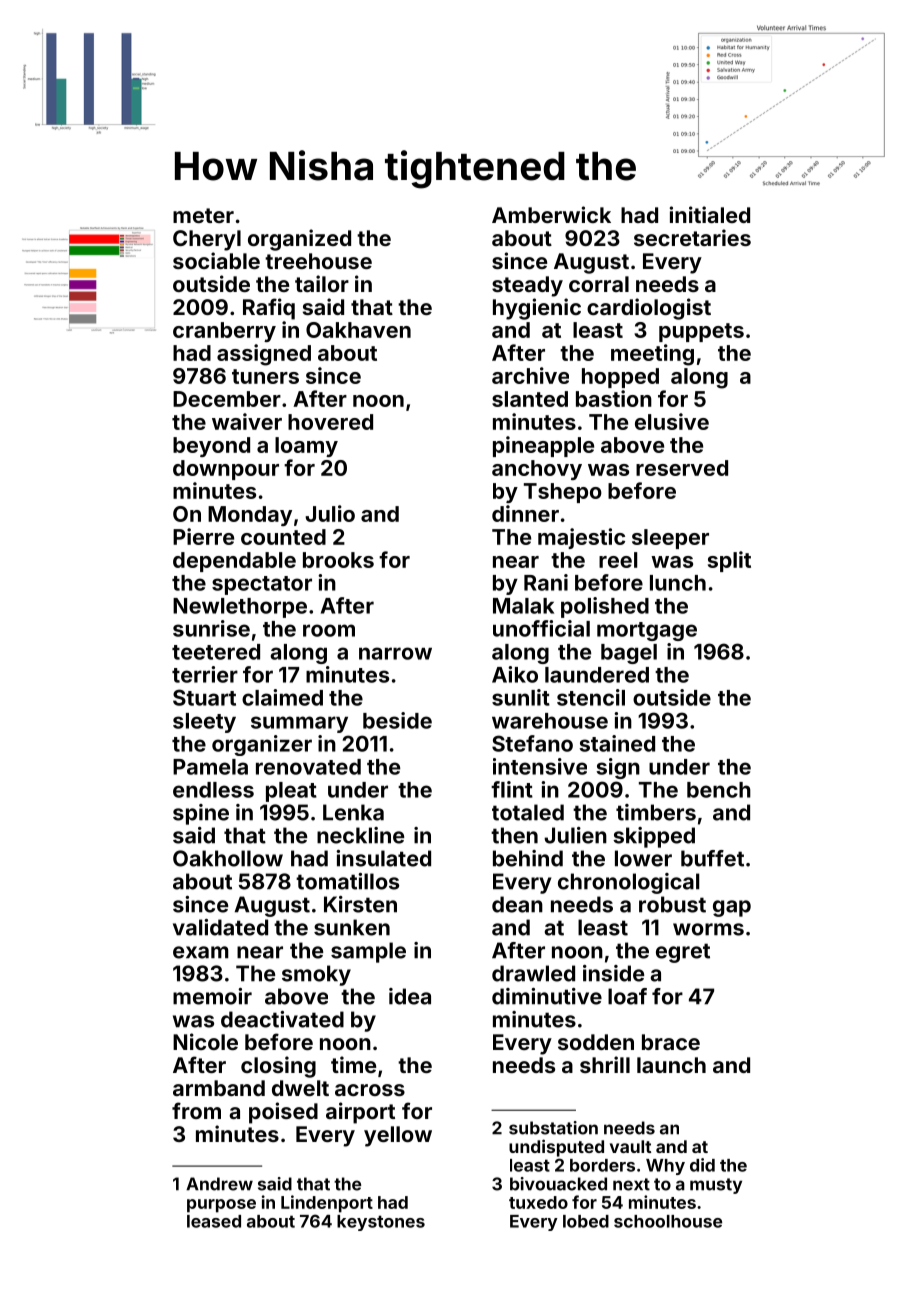 The image size is (924, 1311). Describe the element at coordinates (586, 1221) in the image. I see `lobed` at that location.
